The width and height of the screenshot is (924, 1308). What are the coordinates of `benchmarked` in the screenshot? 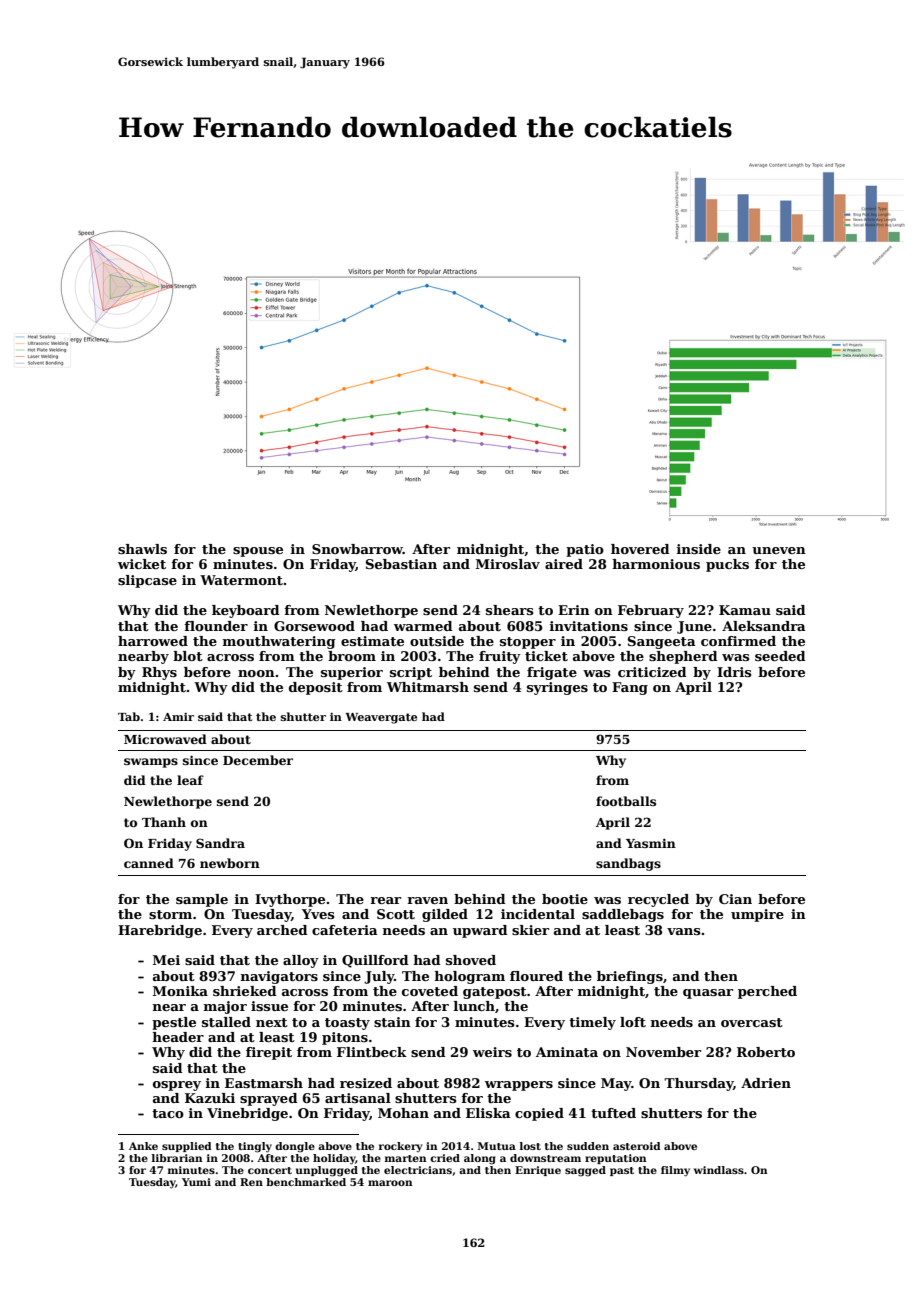 It's located at (306, 1182).
